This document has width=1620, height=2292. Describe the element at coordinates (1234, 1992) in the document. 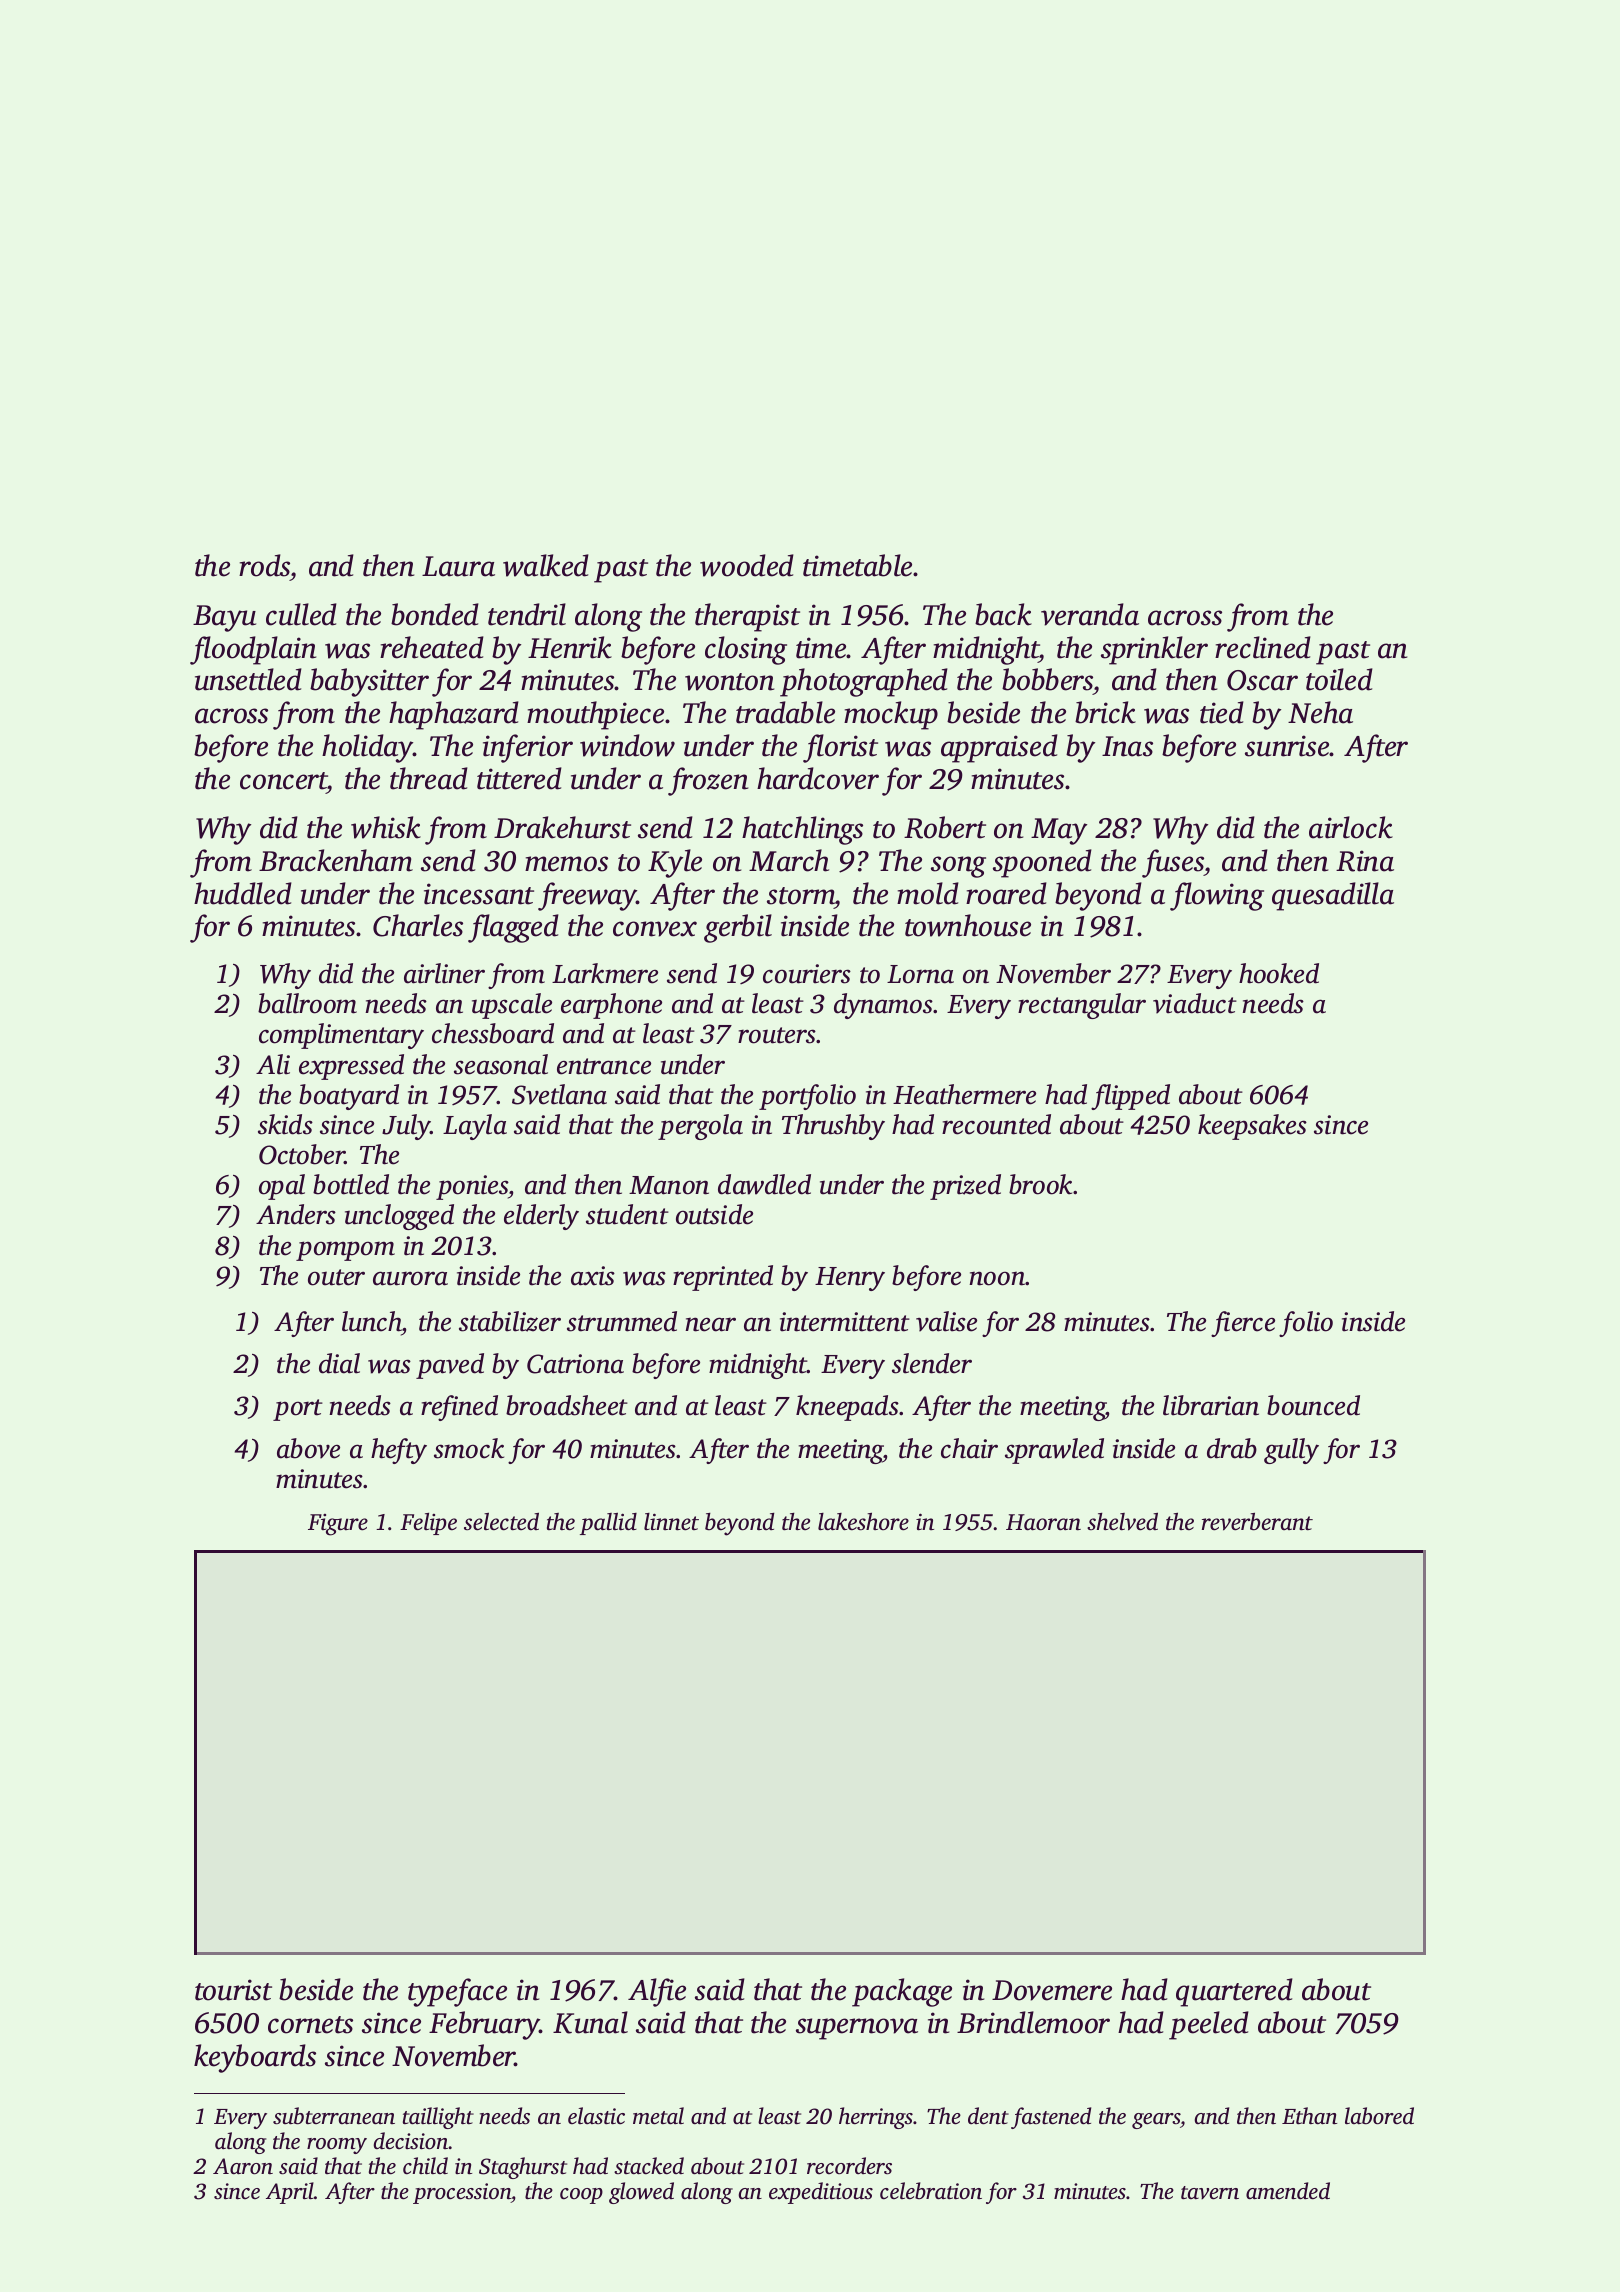

I see `quartered` at that location.
